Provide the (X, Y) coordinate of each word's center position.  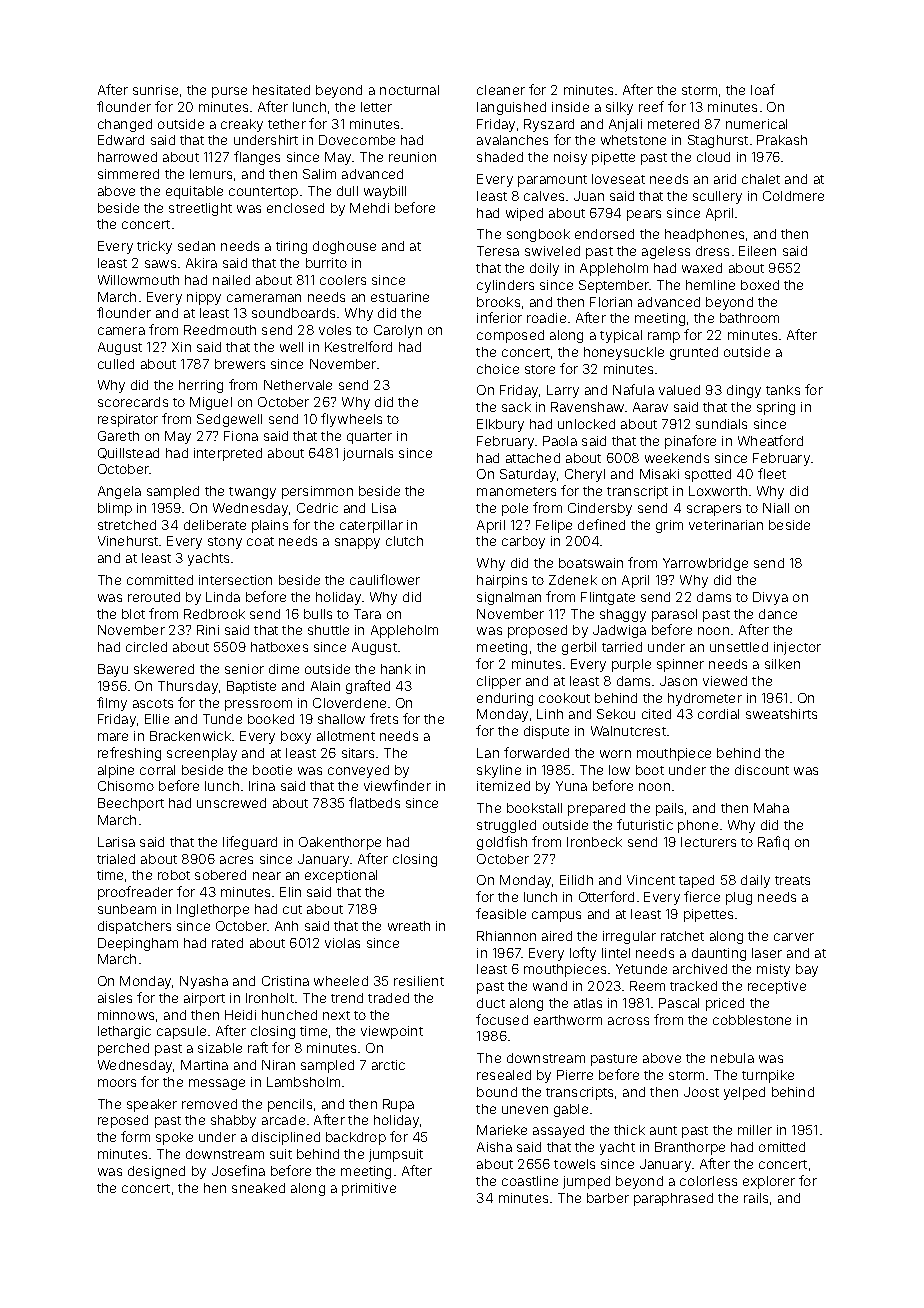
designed (156, 1172)
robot (174, 875)
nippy (204, 298)
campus (556, 916)
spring (776, 408)
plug (739, 898)
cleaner (501, 90)
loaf (763, 89)
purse (229, 92)
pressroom (258, 705)
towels (574, 1164)
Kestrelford (358, 346)
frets (384, 718)
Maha (771, 808)
